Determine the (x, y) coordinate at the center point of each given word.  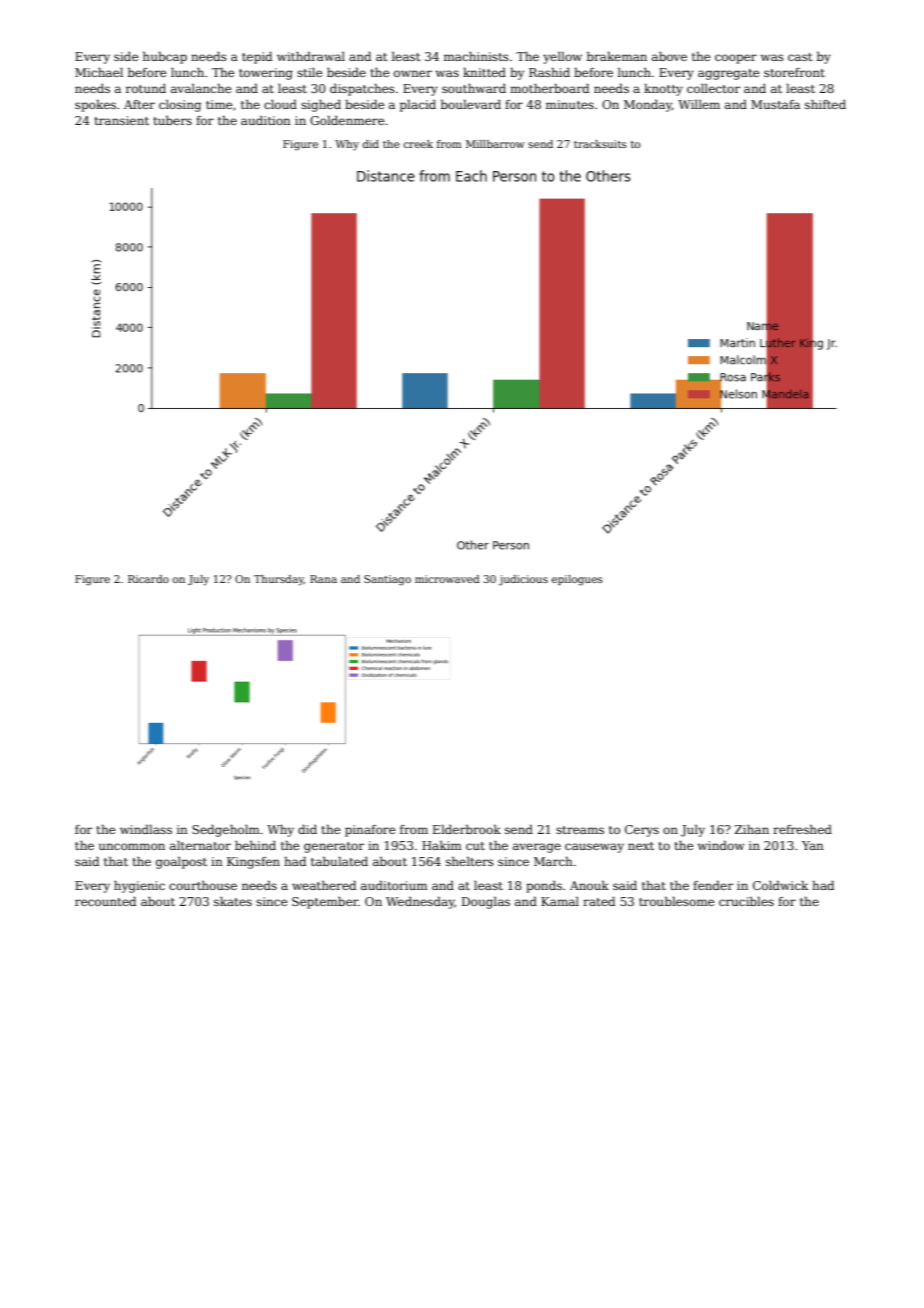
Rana (323, 579)
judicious (523, 580)
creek (418, 144)
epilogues (577, 580)
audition (266, 120)
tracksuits (600, 144)
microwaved (447, 579)
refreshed (802, 829)
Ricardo (148, 579)
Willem (699, 104)
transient (121, 120)
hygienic (139, 887)
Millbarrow (495, 144)
